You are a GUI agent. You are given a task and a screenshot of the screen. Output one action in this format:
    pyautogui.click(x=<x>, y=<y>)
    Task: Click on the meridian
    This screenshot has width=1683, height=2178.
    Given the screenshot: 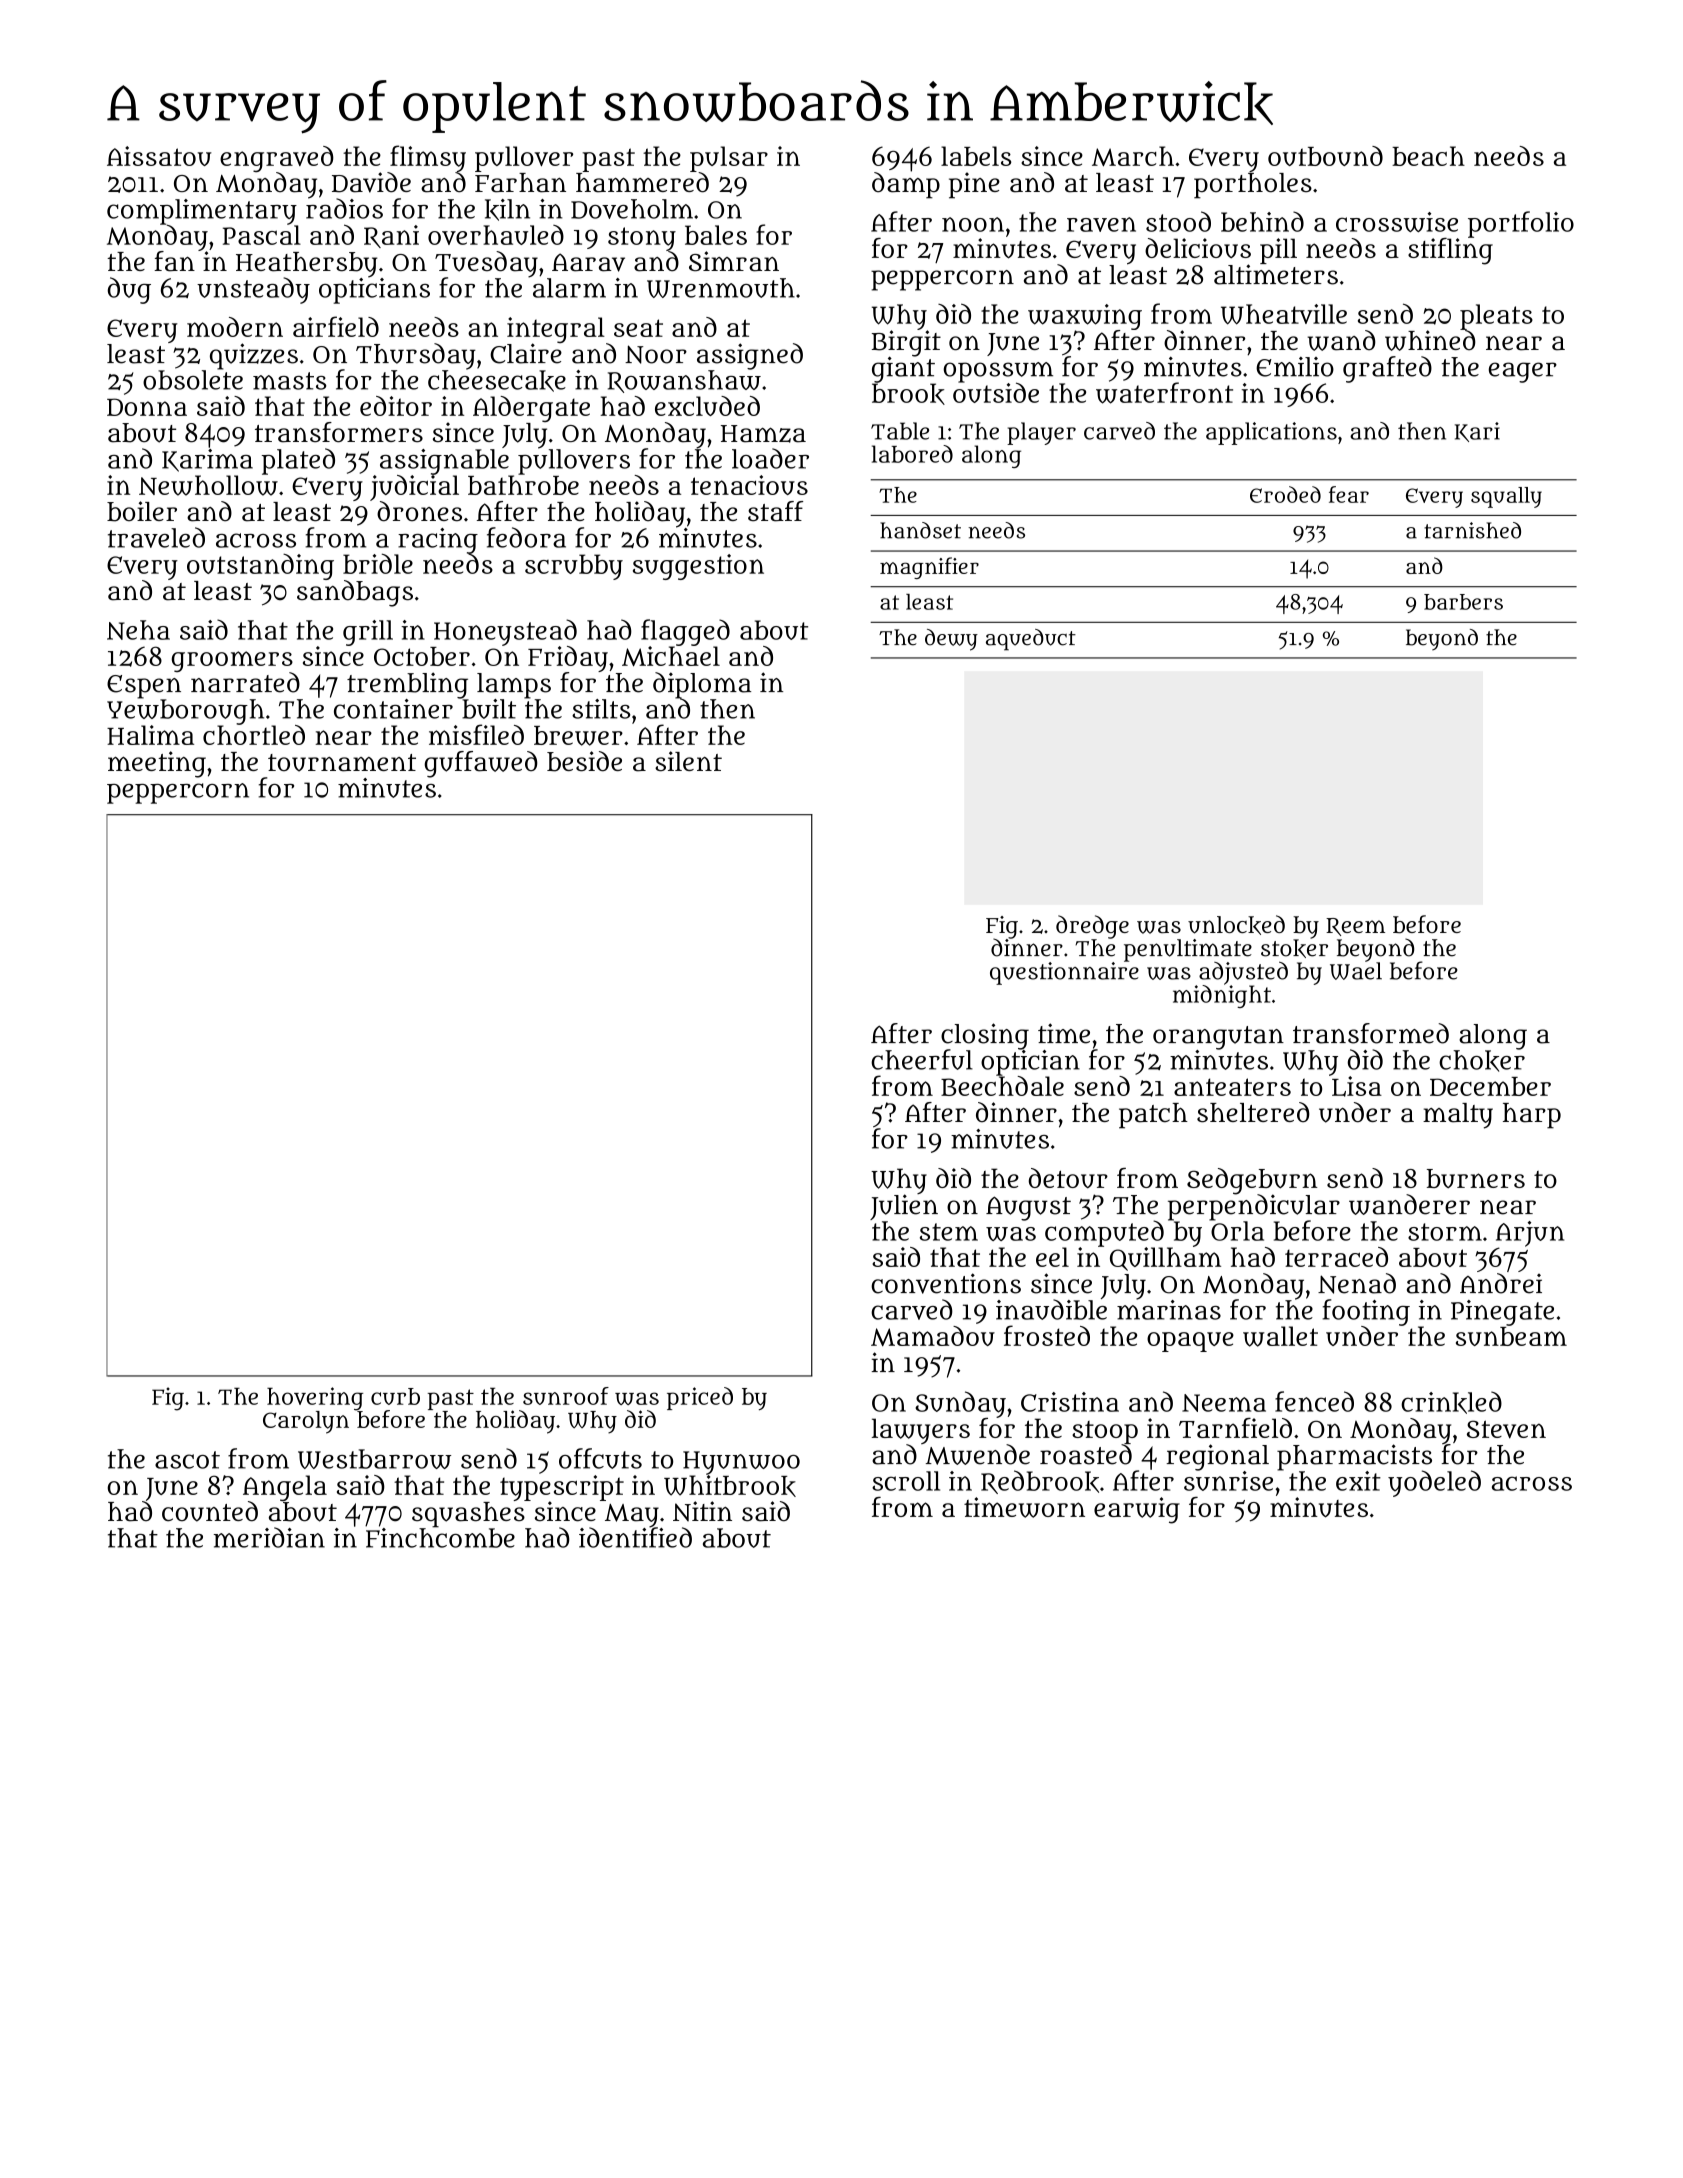 What is the action you would take?
    pyautogui.click(x=269, y=1537)
